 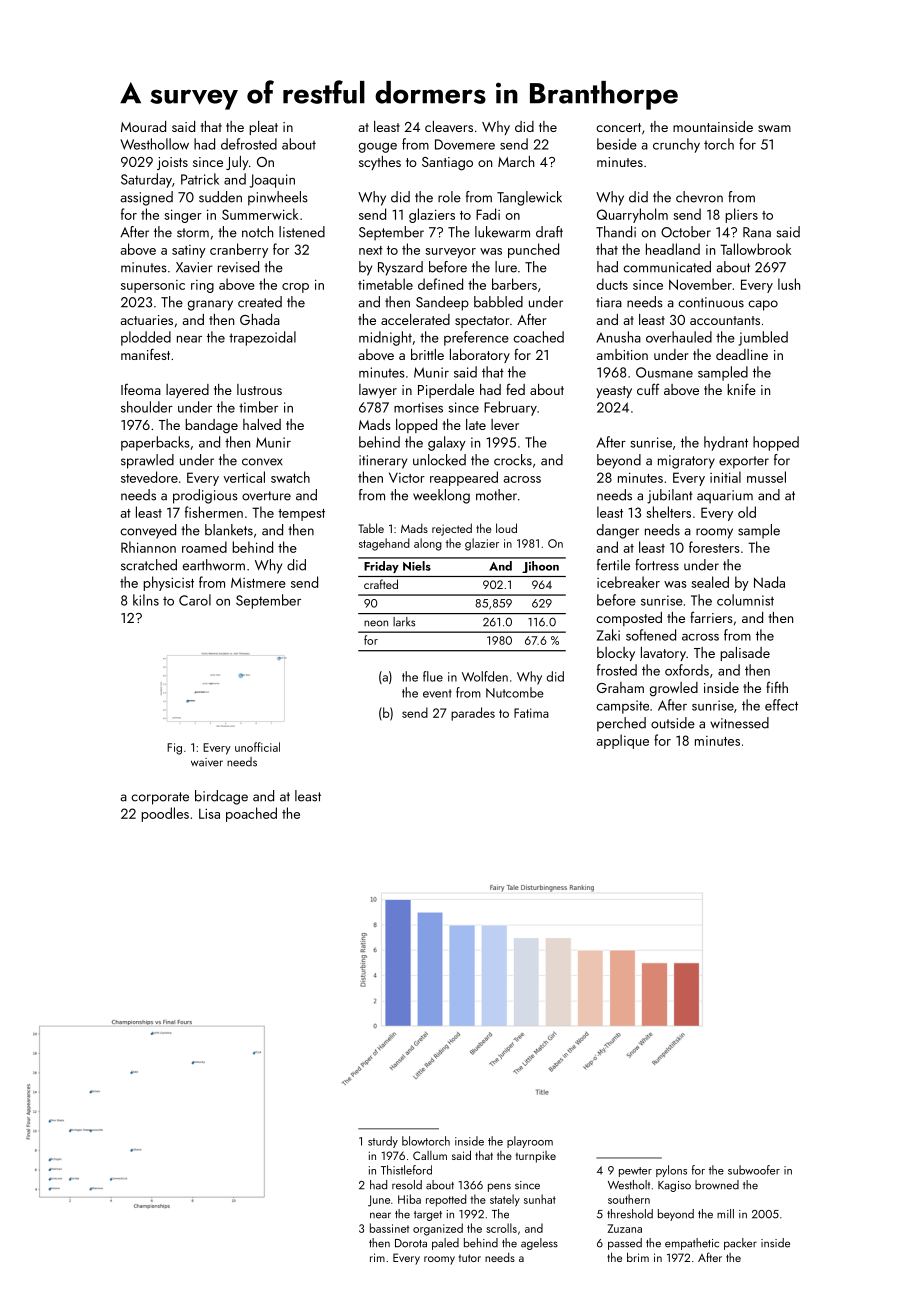 I want to click on bassinet, so click(x=389, y=1228).
